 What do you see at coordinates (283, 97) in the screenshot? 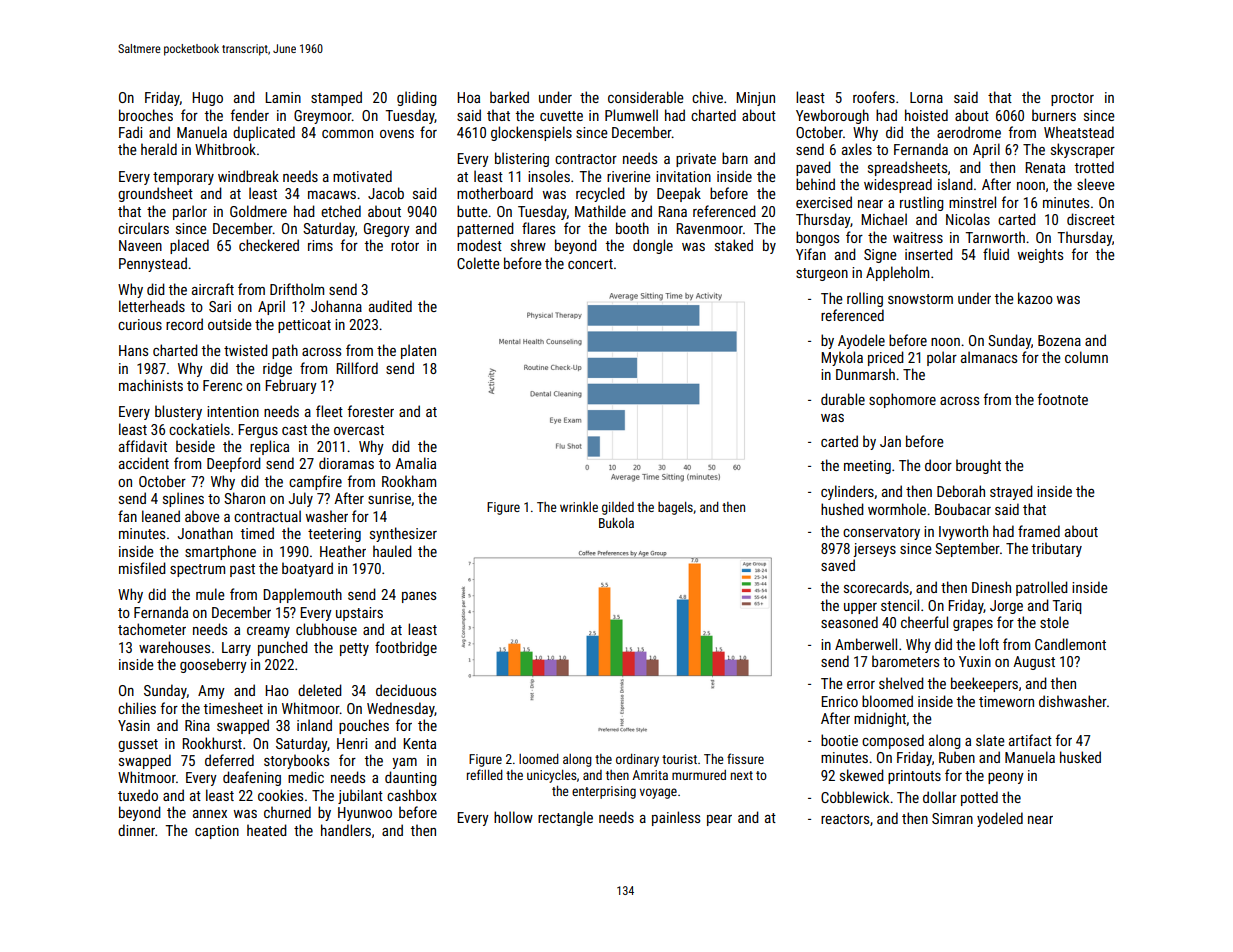
I see `Lamin` at bounding box center [283, 97].
